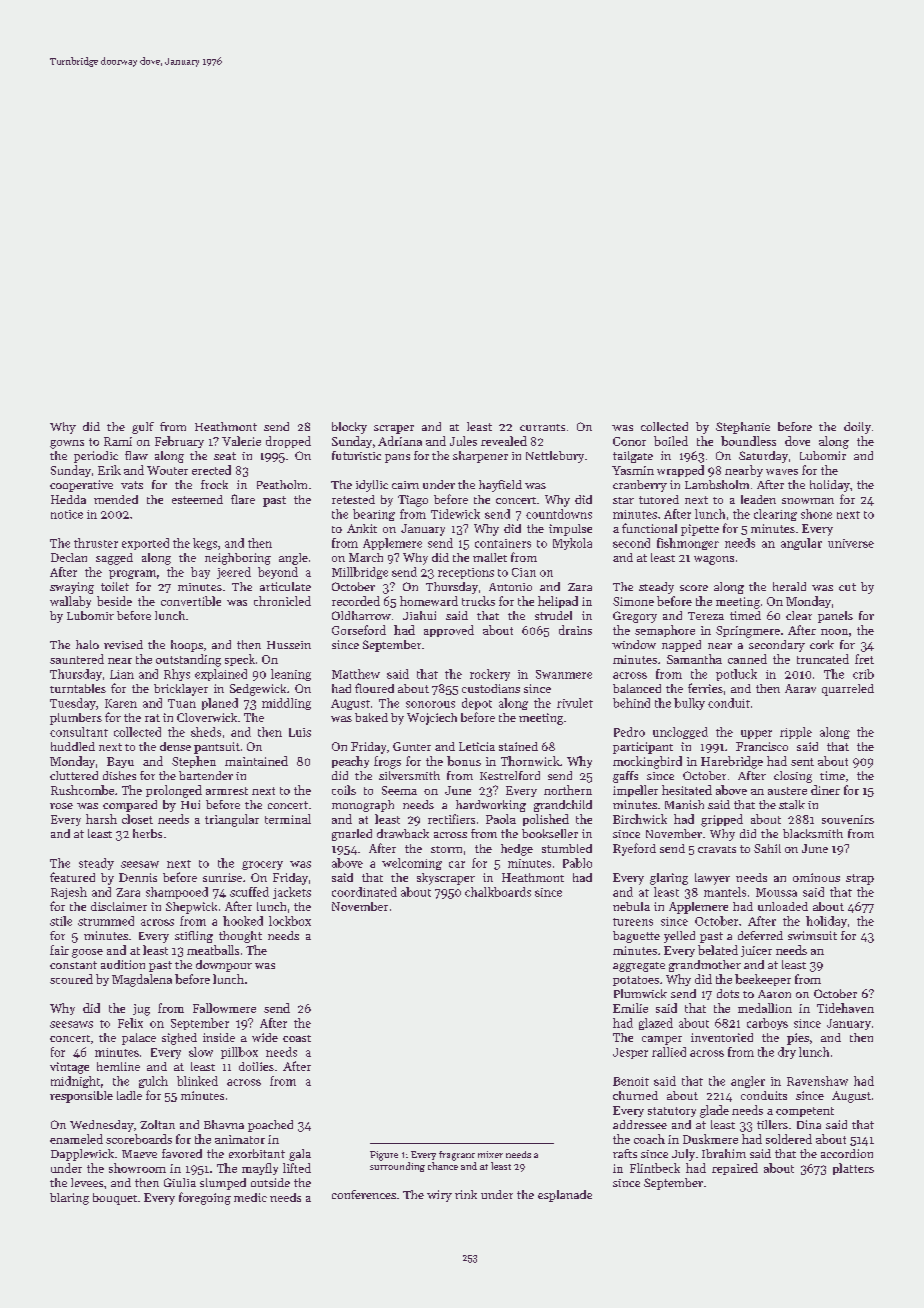  I want to click on countdowns, so click(559, 514).
